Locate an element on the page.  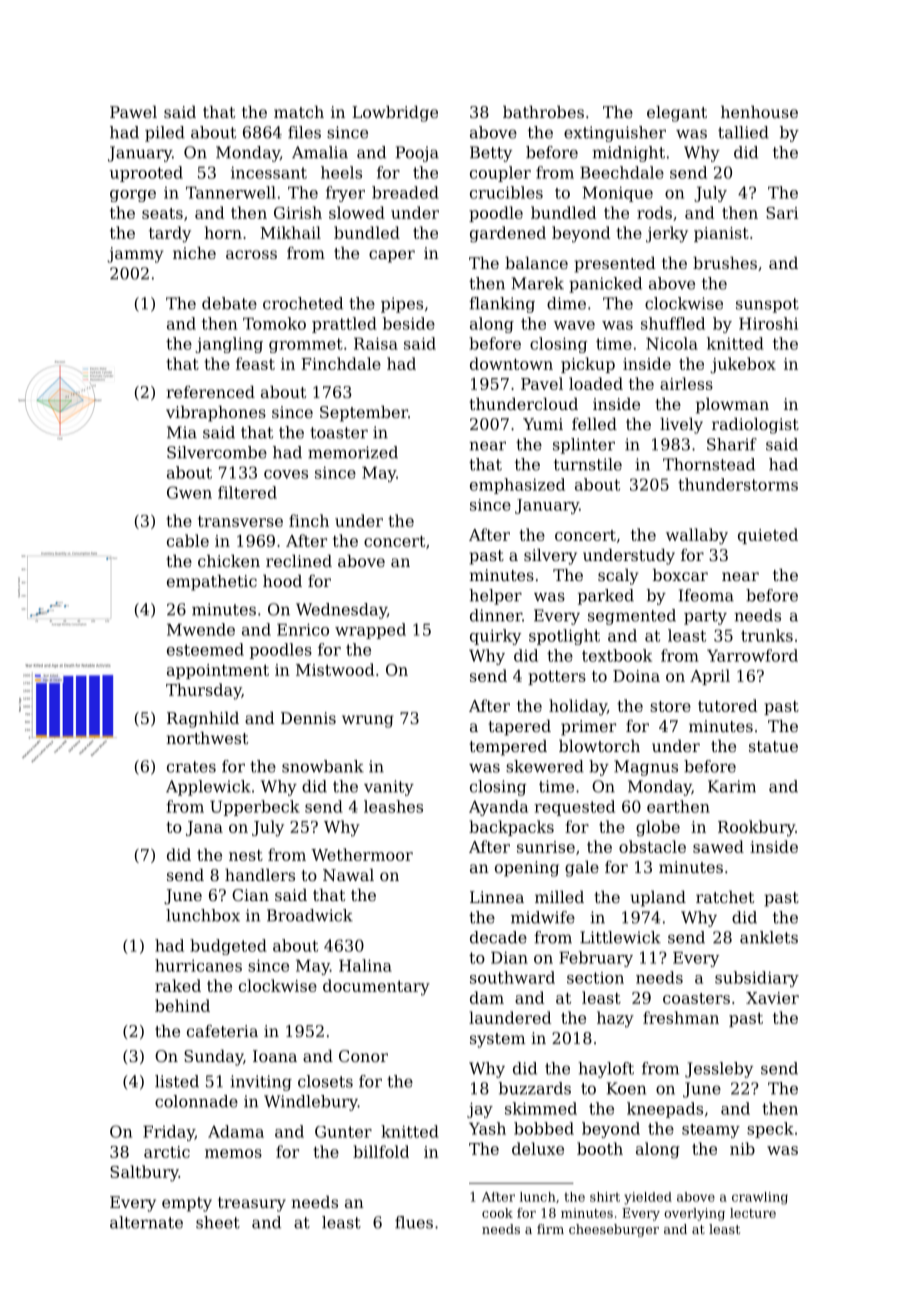
party is located at coordinates (705, 617).
